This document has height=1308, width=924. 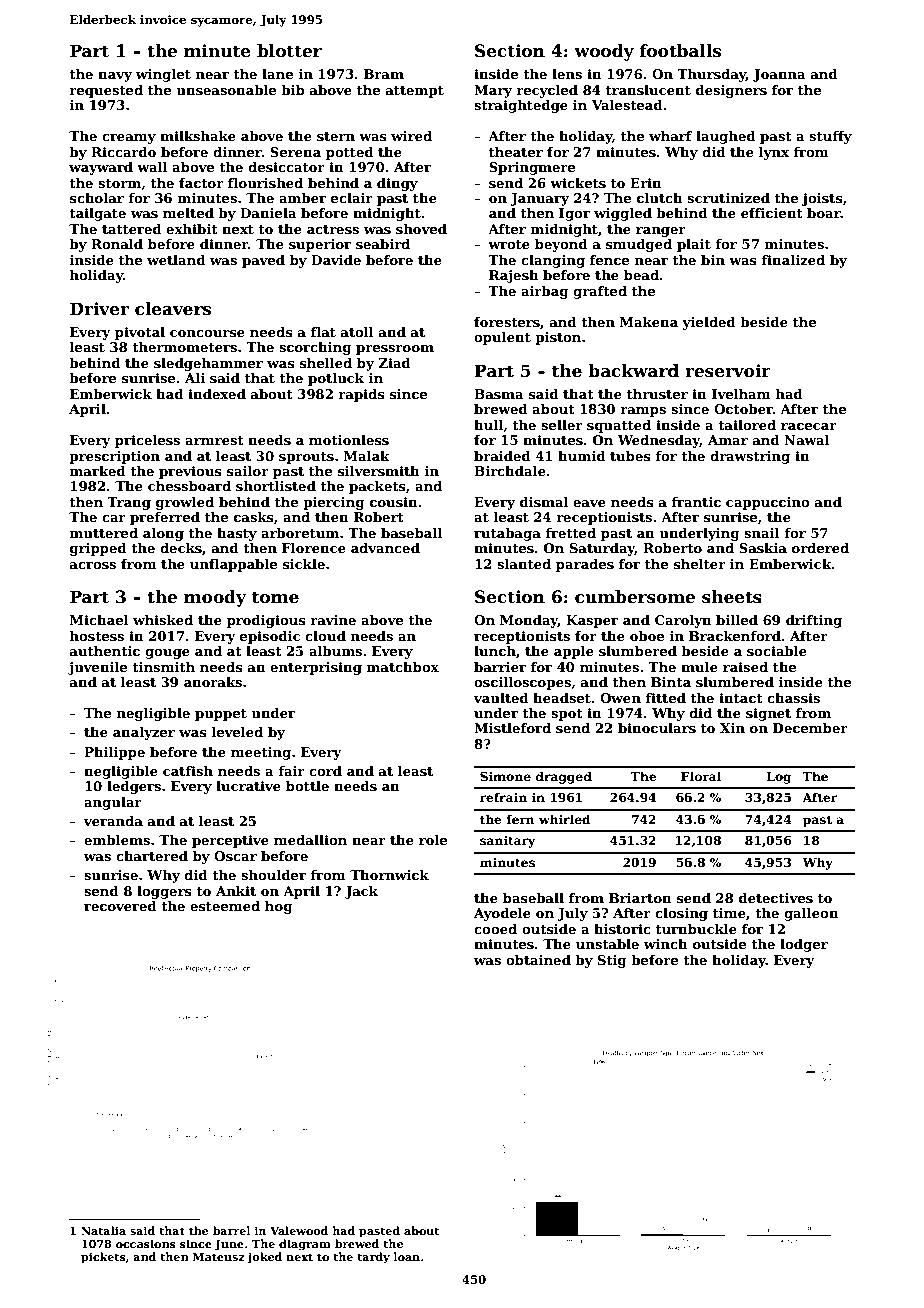 I want to click on loan, so click(x=407, y=1256).
